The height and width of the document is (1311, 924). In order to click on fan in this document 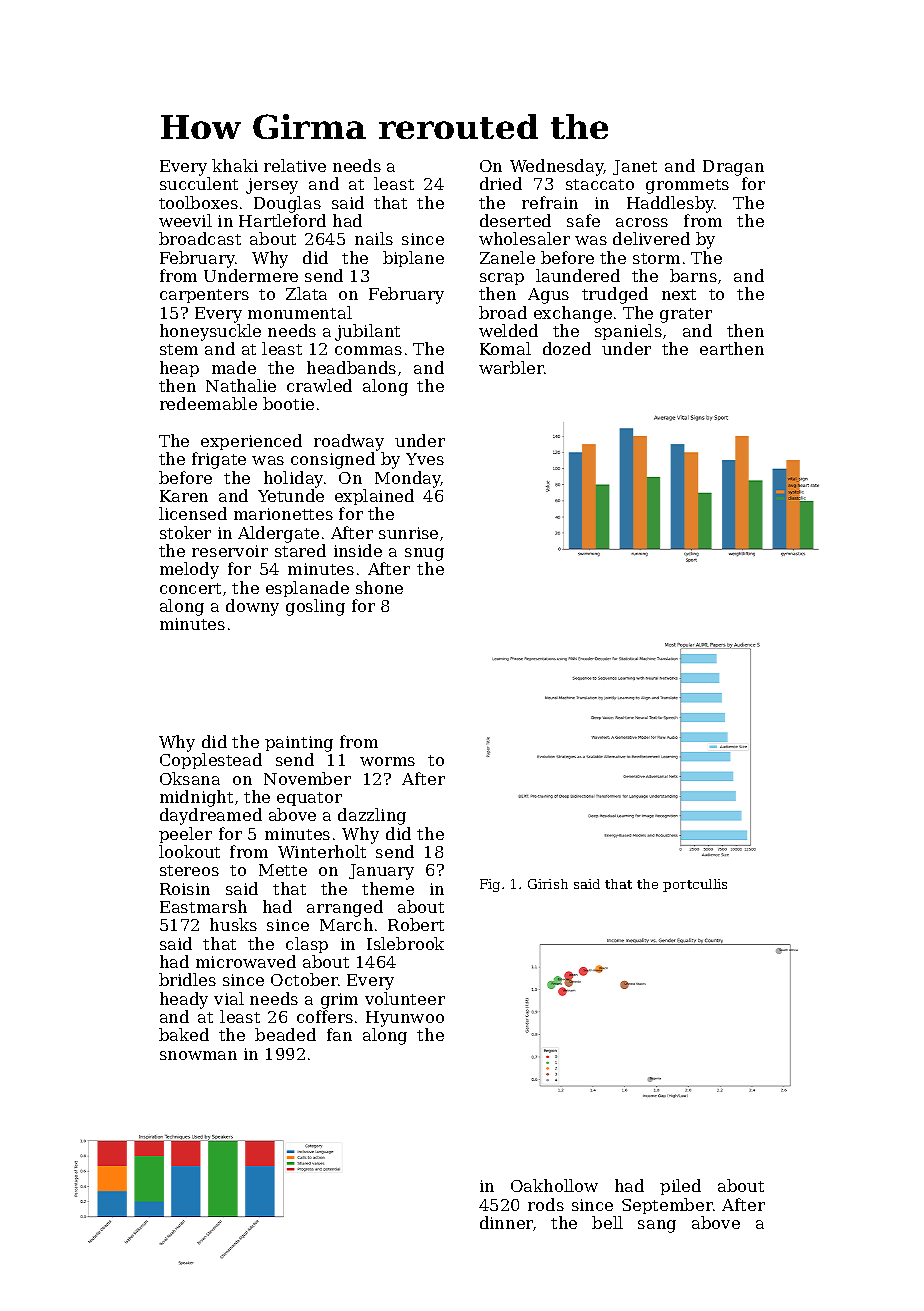, I will do `click(339, 1034)`.
